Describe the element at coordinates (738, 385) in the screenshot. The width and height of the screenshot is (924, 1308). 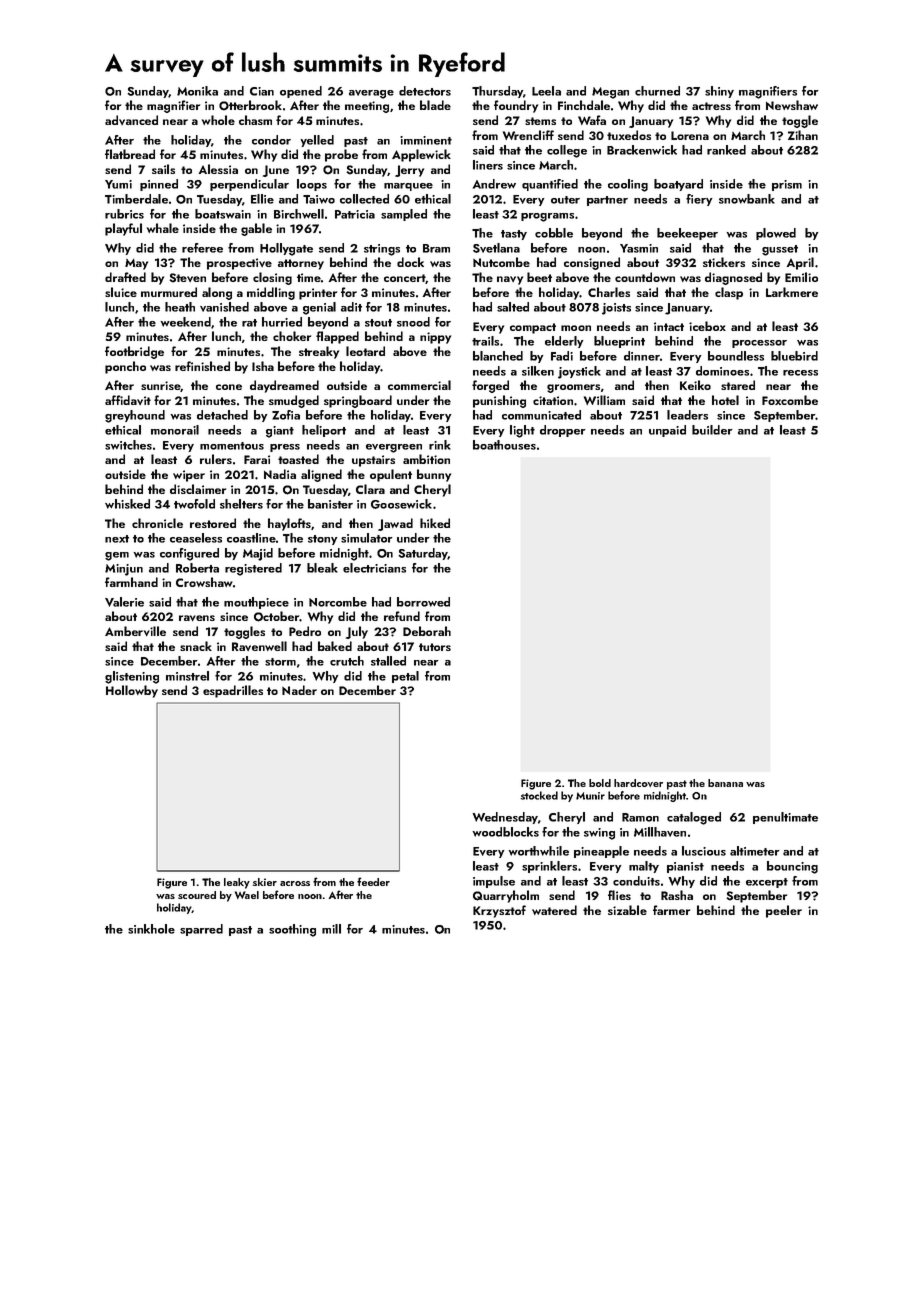
I see `stared` at that location.
